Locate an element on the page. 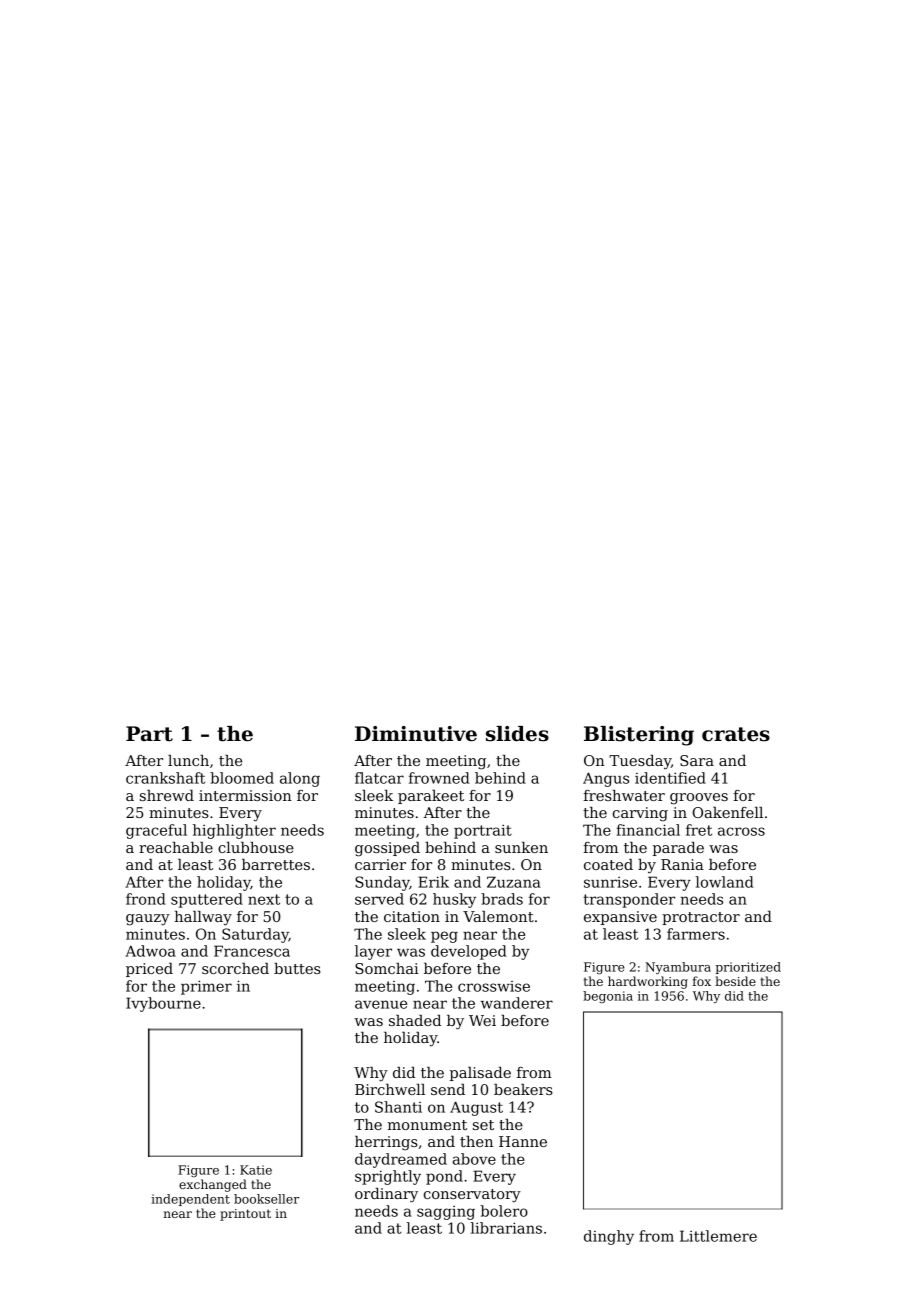 The width and height of the page is (908, 1316). independent is located at coordinates (190, 1200).
